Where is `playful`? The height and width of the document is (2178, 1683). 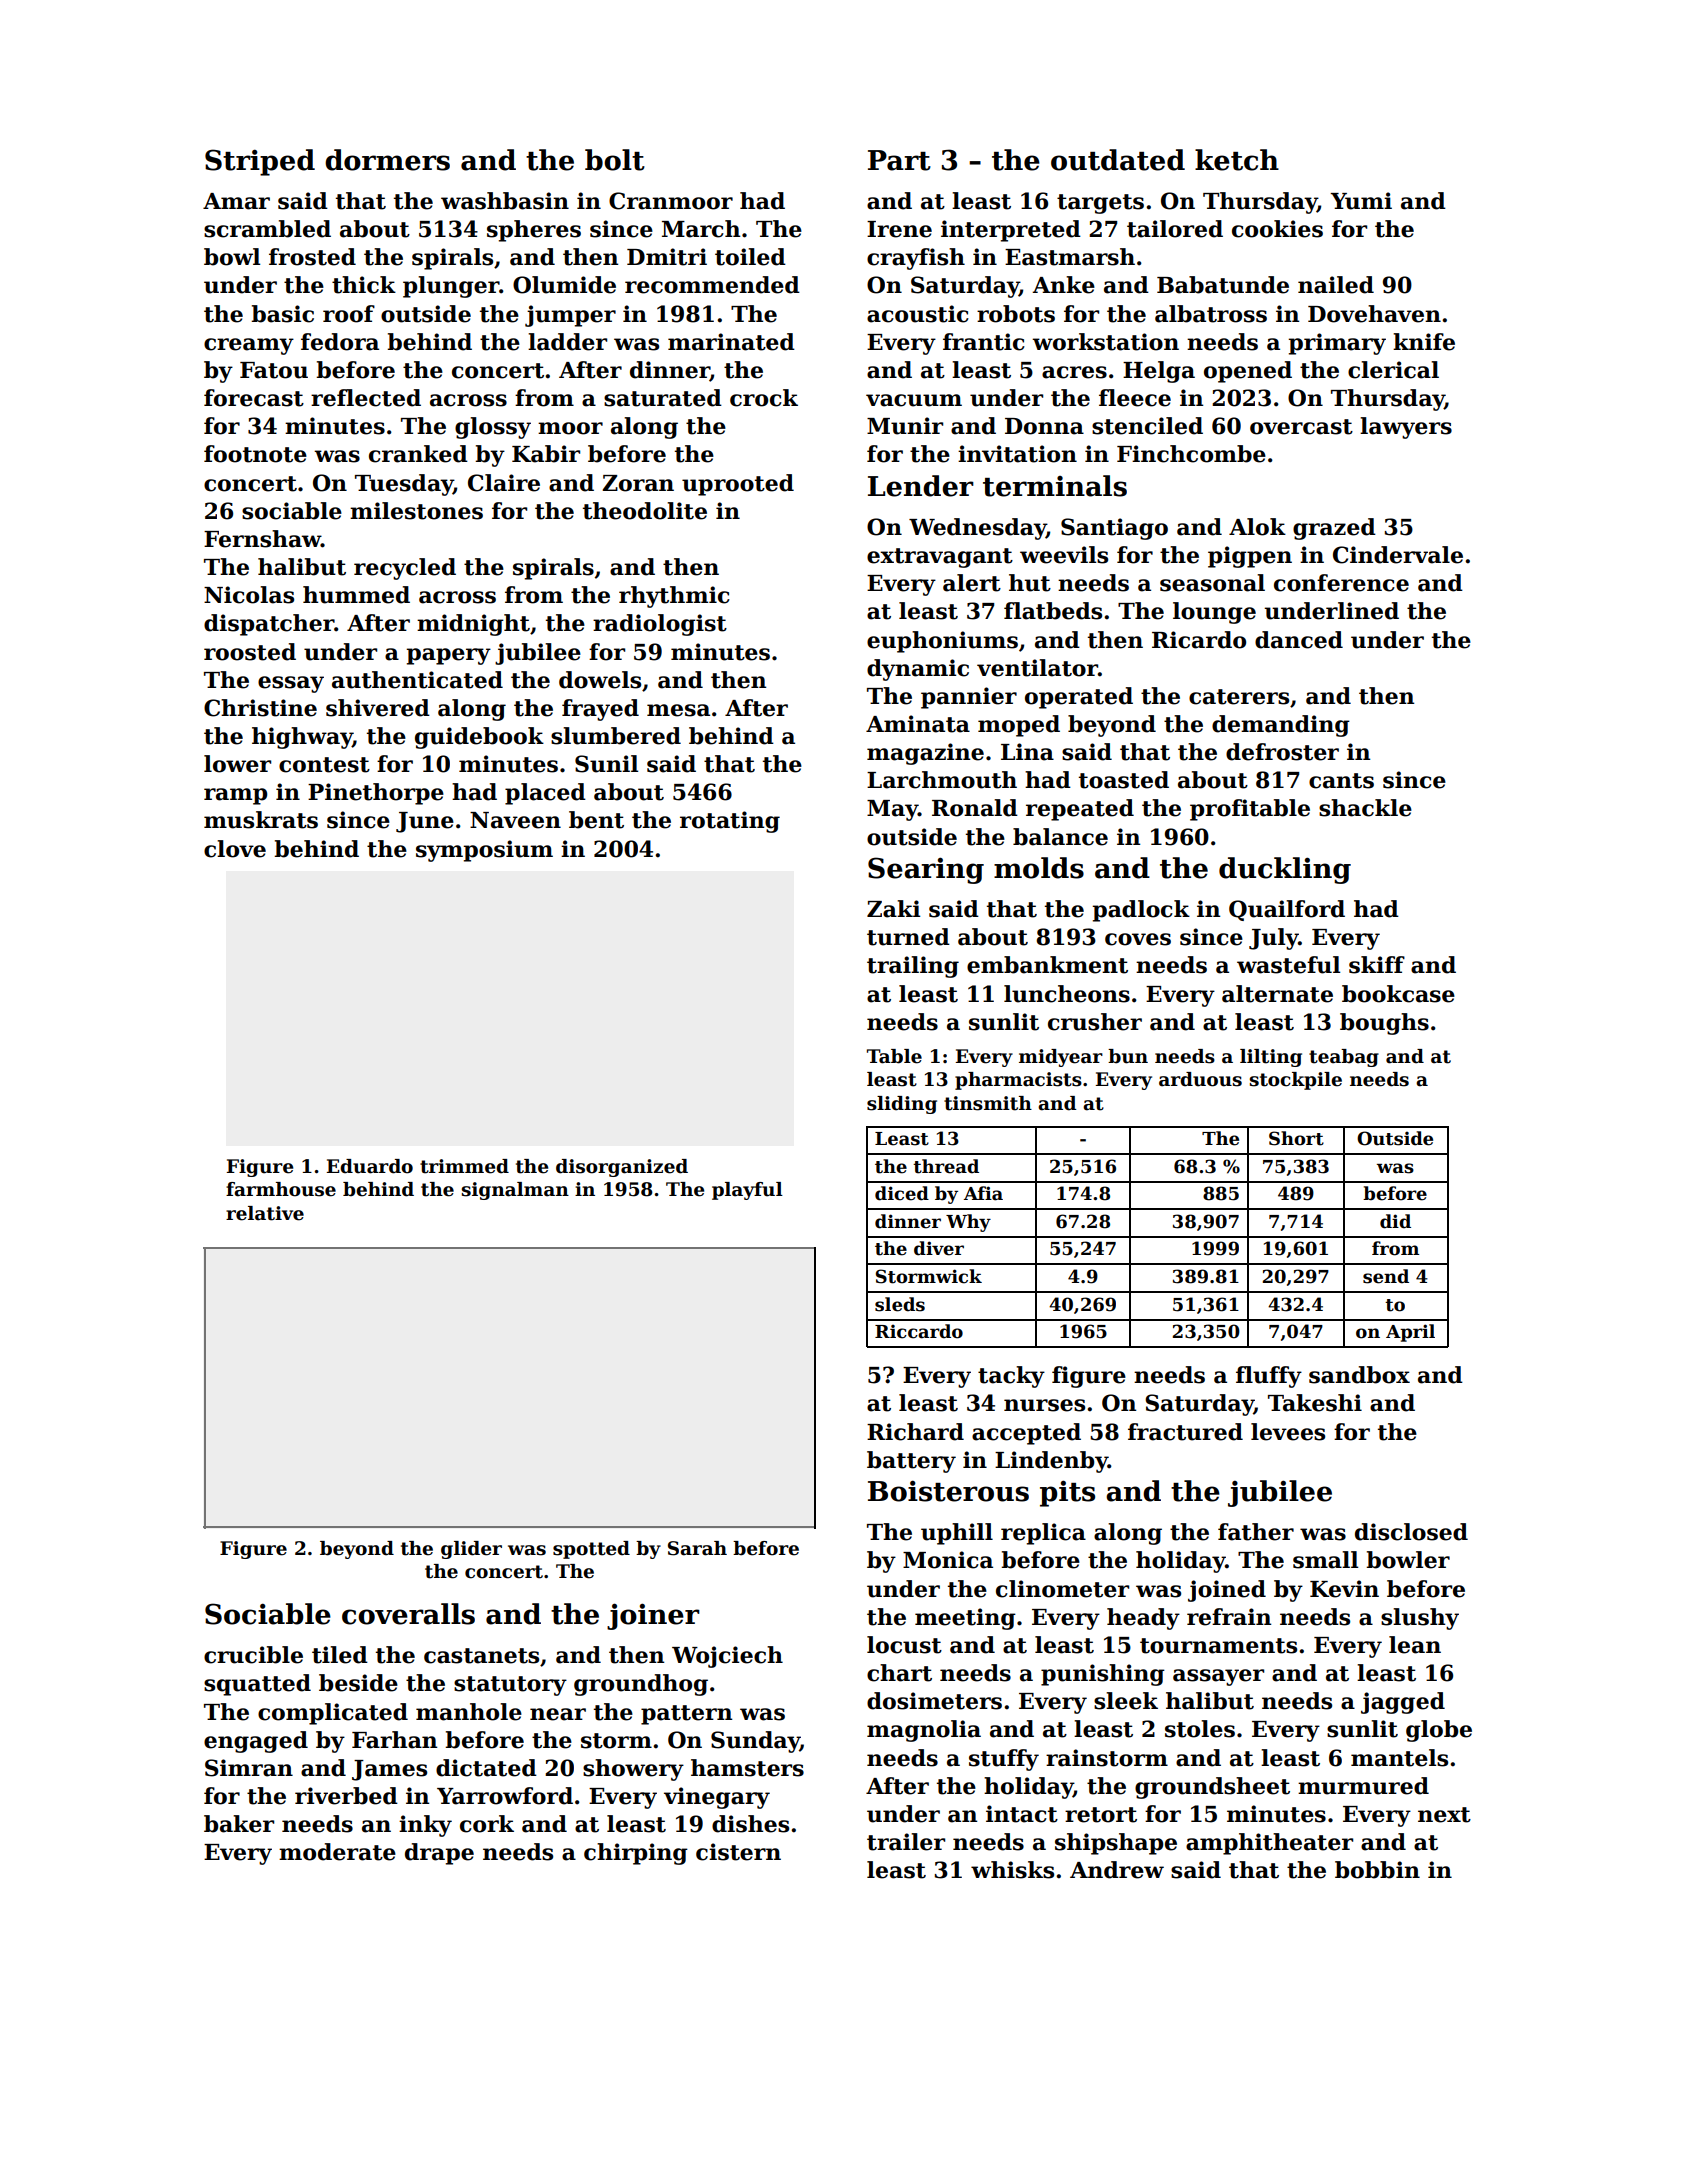
playful is located at coordinates (747, 1191).
